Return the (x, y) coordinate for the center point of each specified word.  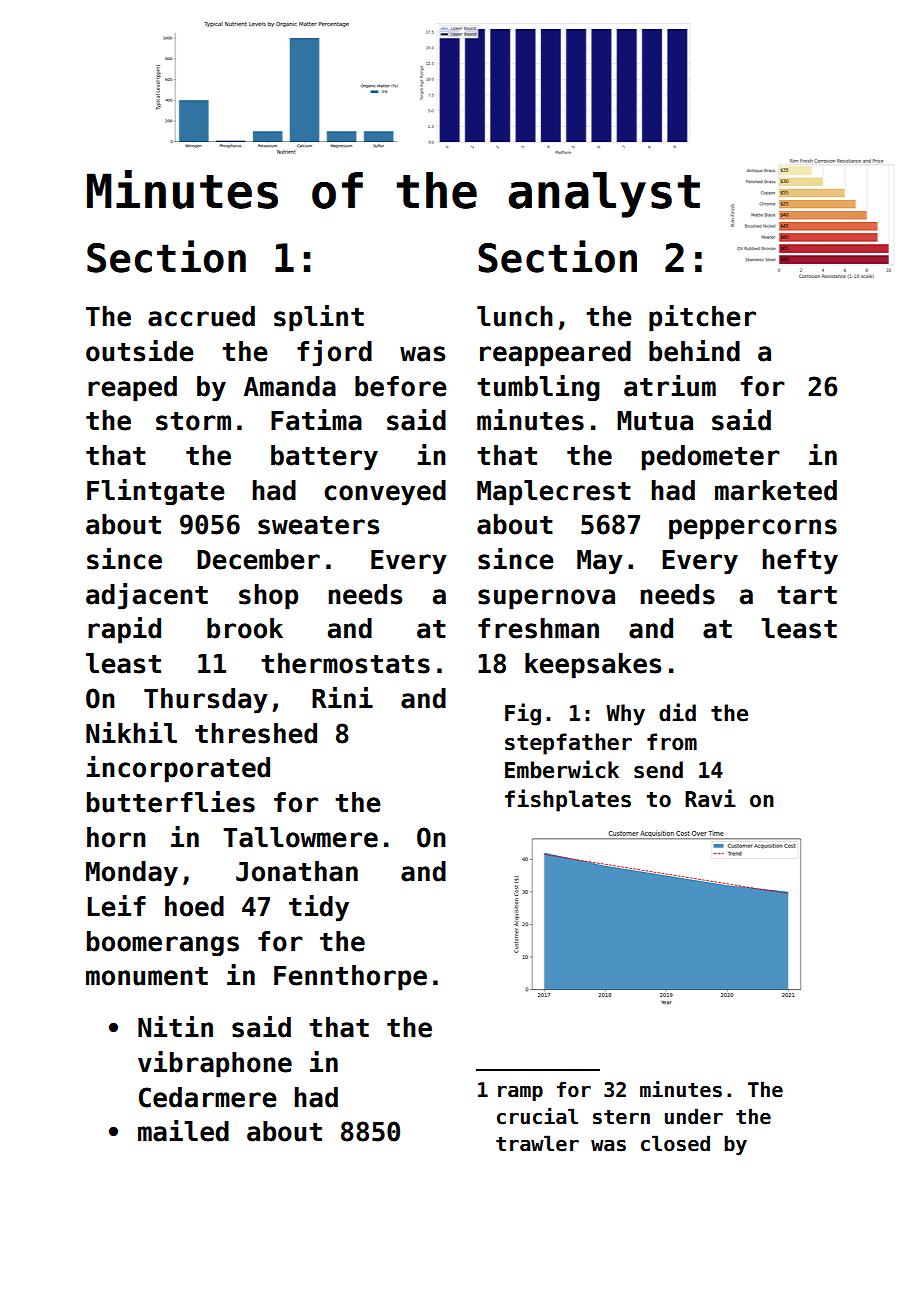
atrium (670, 386)
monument (147, 976)
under (694, 1116)
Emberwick (562, 769)
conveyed (385, 493)
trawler (537, 1143)
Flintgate (156, 492)
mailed (183, 1131)
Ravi (710, 798)
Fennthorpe (350, 978)
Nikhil (131, 732)
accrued (201, 316)
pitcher (702, 318)
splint (319, 318)
